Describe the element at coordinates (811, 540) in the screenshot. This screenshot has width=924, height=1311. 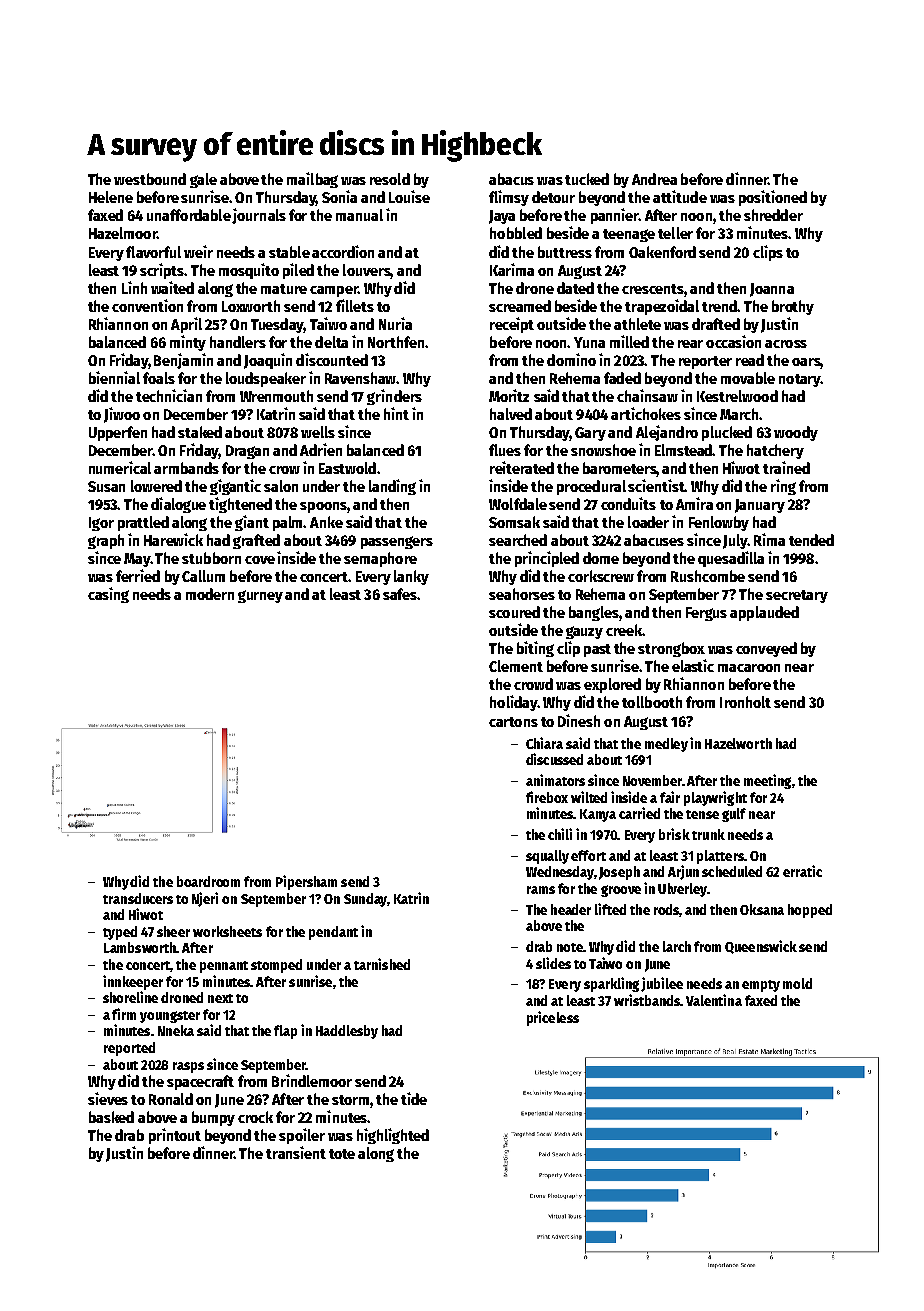
I see `tended` at that location.
